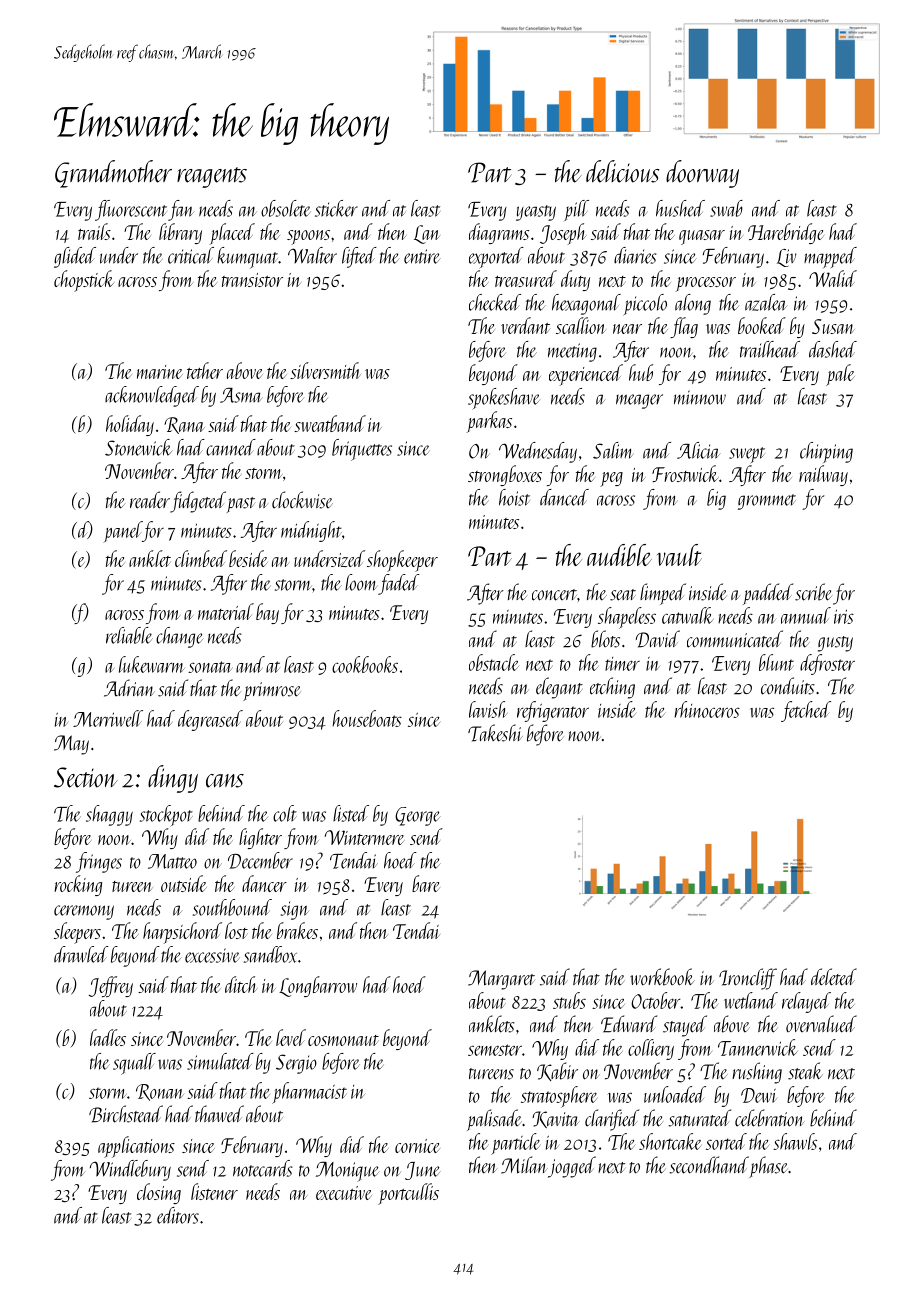  Describe the element at coordinates (241, 984) in the screenshot. I see `ditch` at that location.
